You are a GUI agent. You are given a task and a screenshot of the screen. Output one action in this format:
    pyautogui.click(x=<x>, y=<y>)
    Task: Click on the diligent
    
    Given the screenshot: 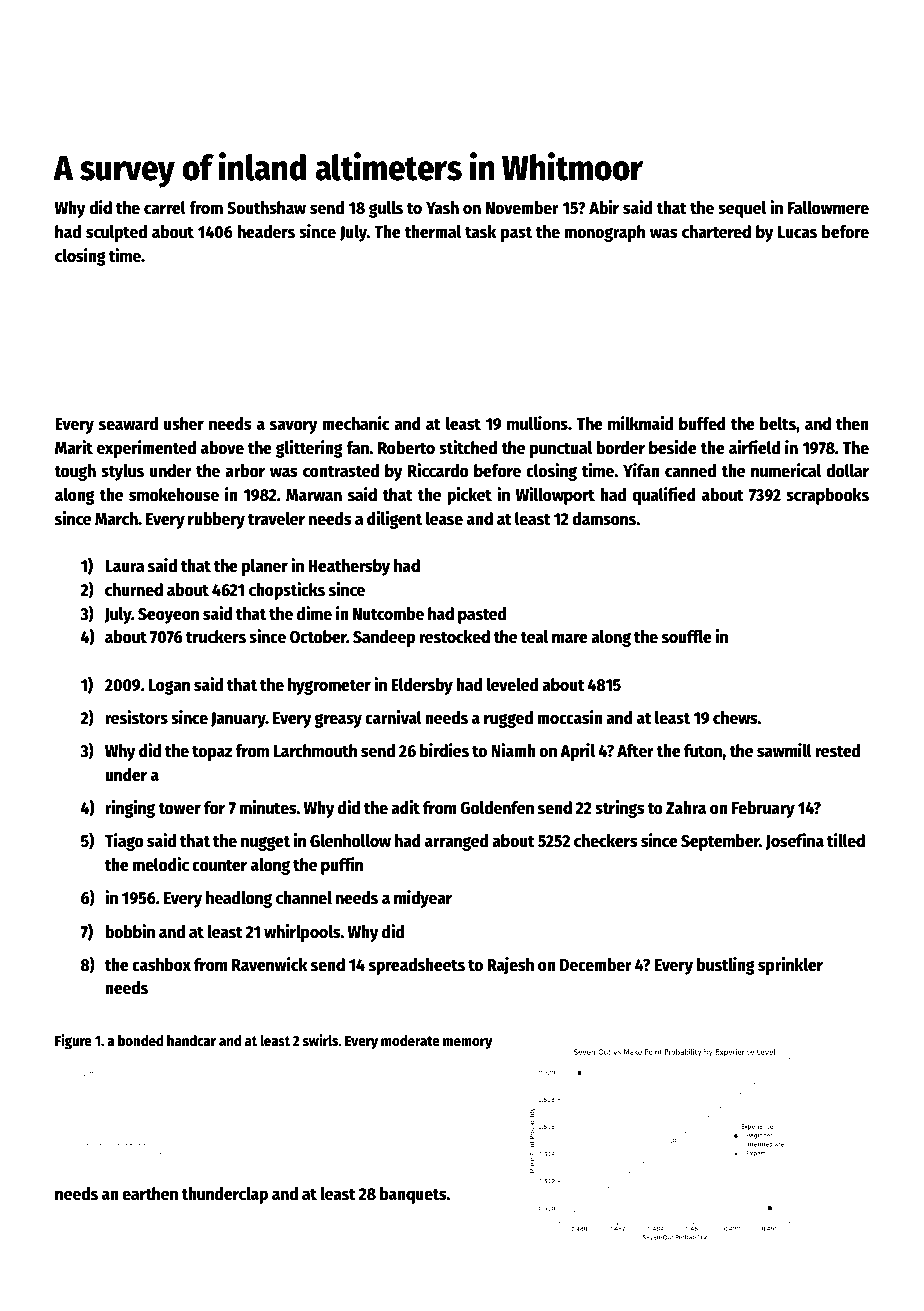 What is the action you would take?
    pyautogui.click(x=394, y=520)
